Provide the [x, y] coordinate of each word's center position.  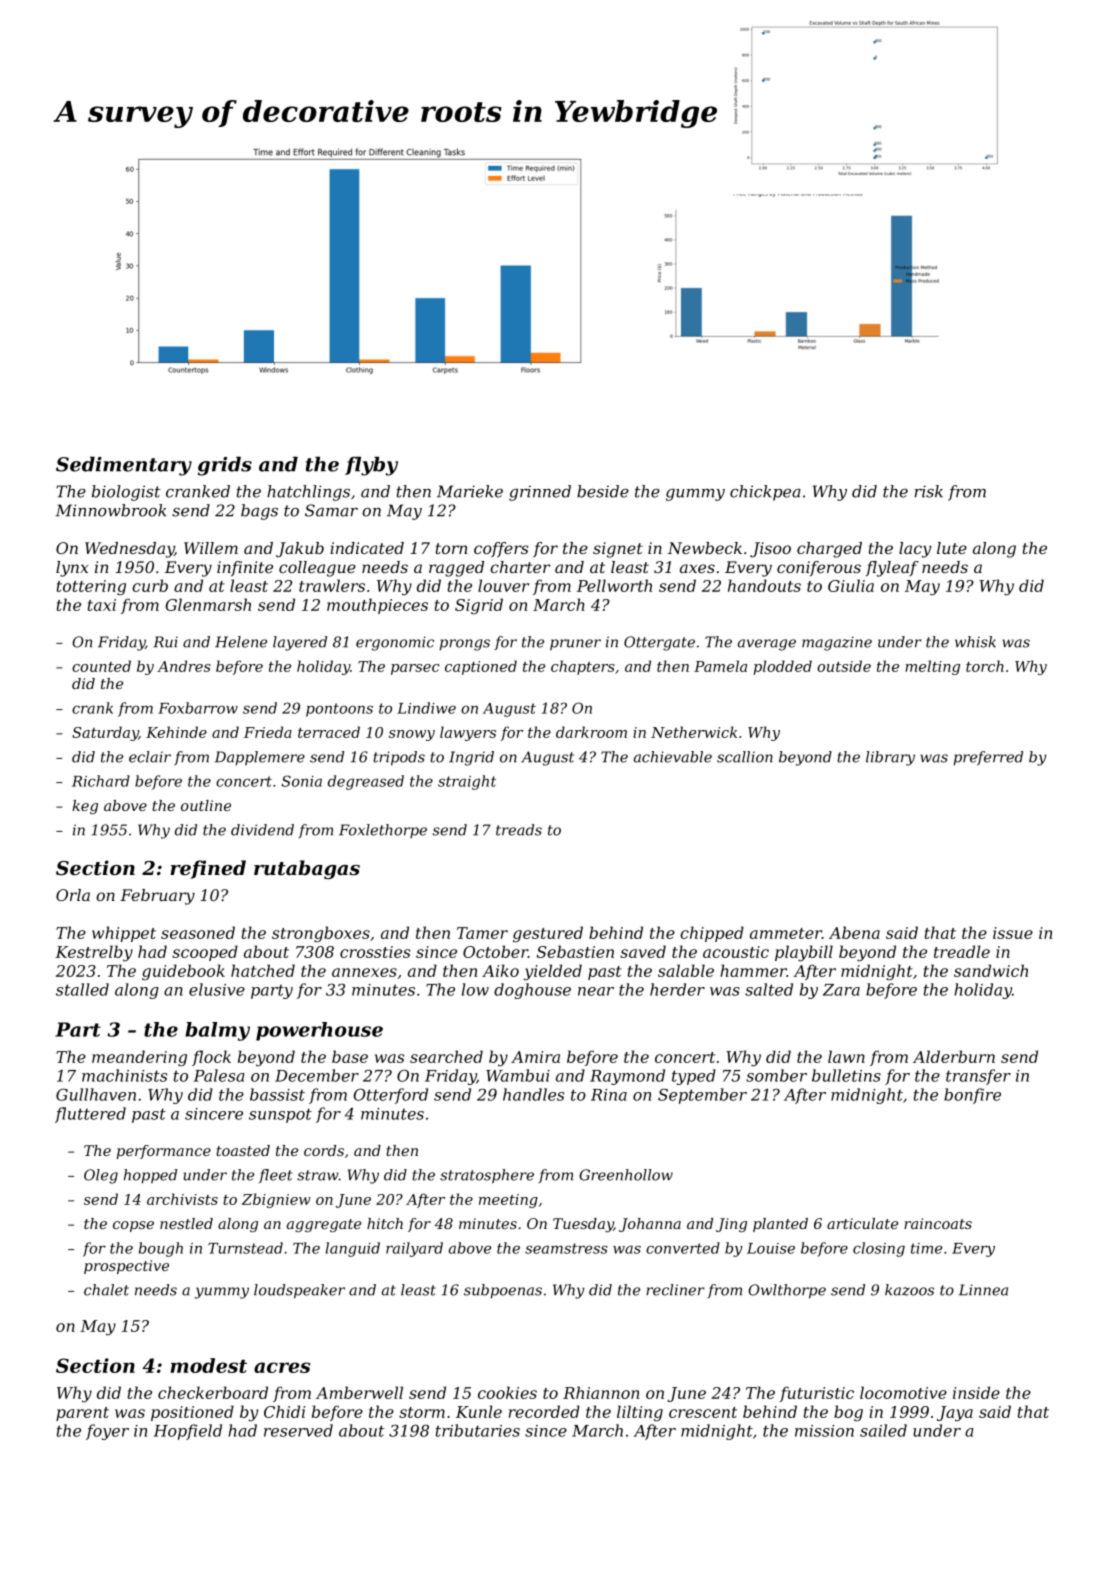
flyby [371, 466]
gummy [695, 495]
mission [824, 1431]
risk [929, 491]
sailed [883, 1430]
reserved [298, 1430]
